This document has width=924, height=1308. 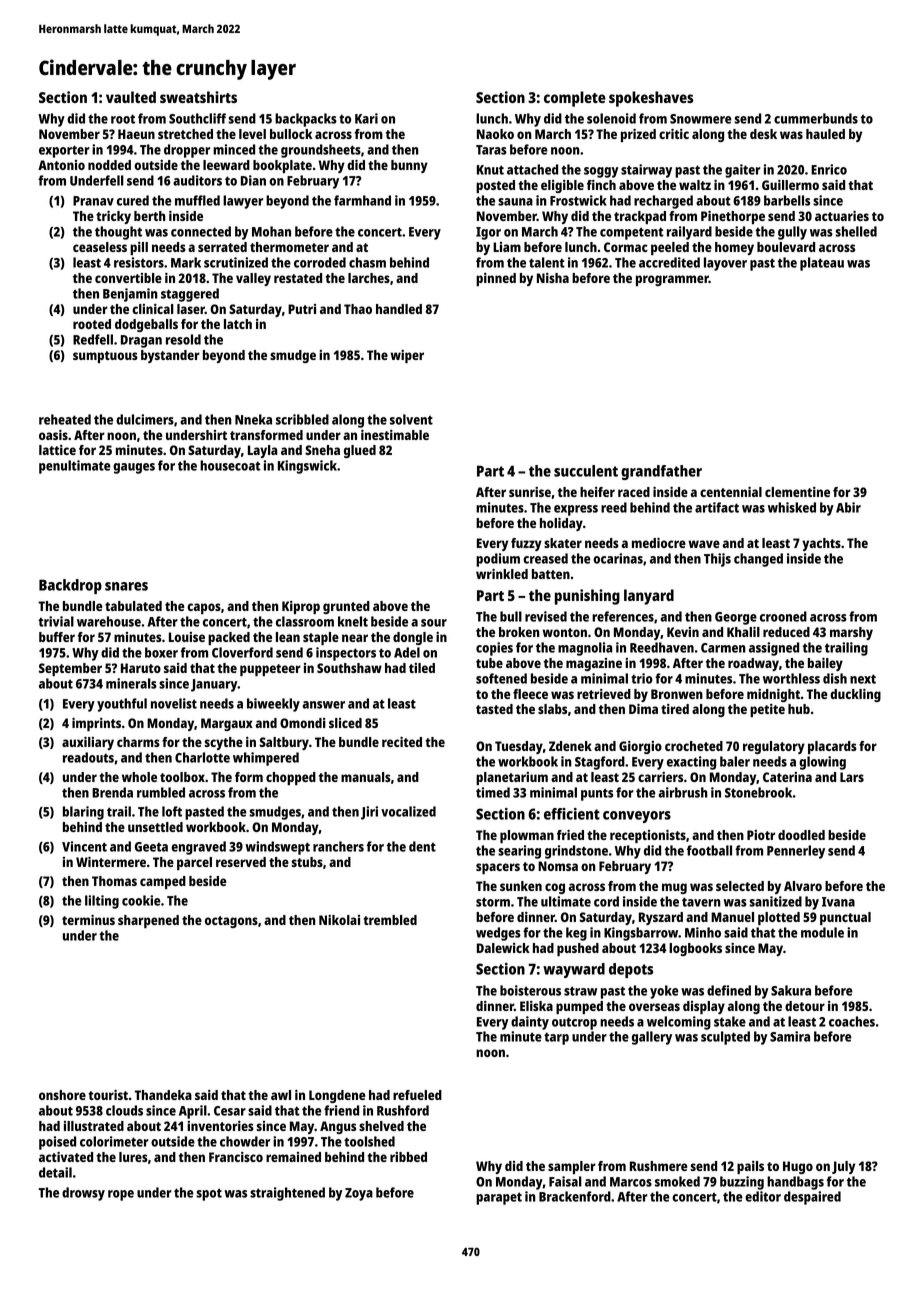 I want to click on exacting, so click(x=691, y=763).
